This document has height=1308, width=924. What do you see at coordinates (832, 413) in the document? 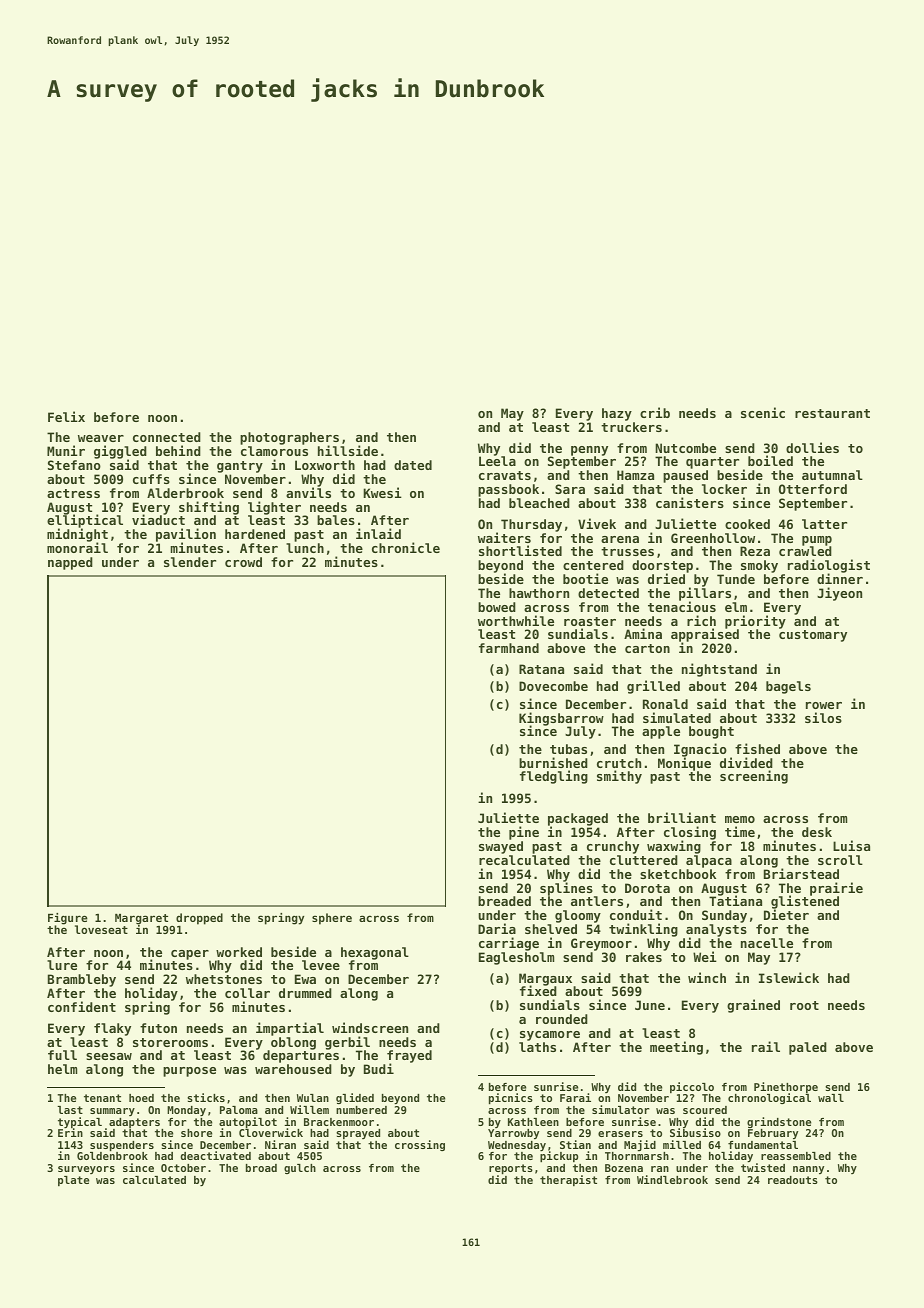
I see `restaurant` at bounding box center [832, 413].
